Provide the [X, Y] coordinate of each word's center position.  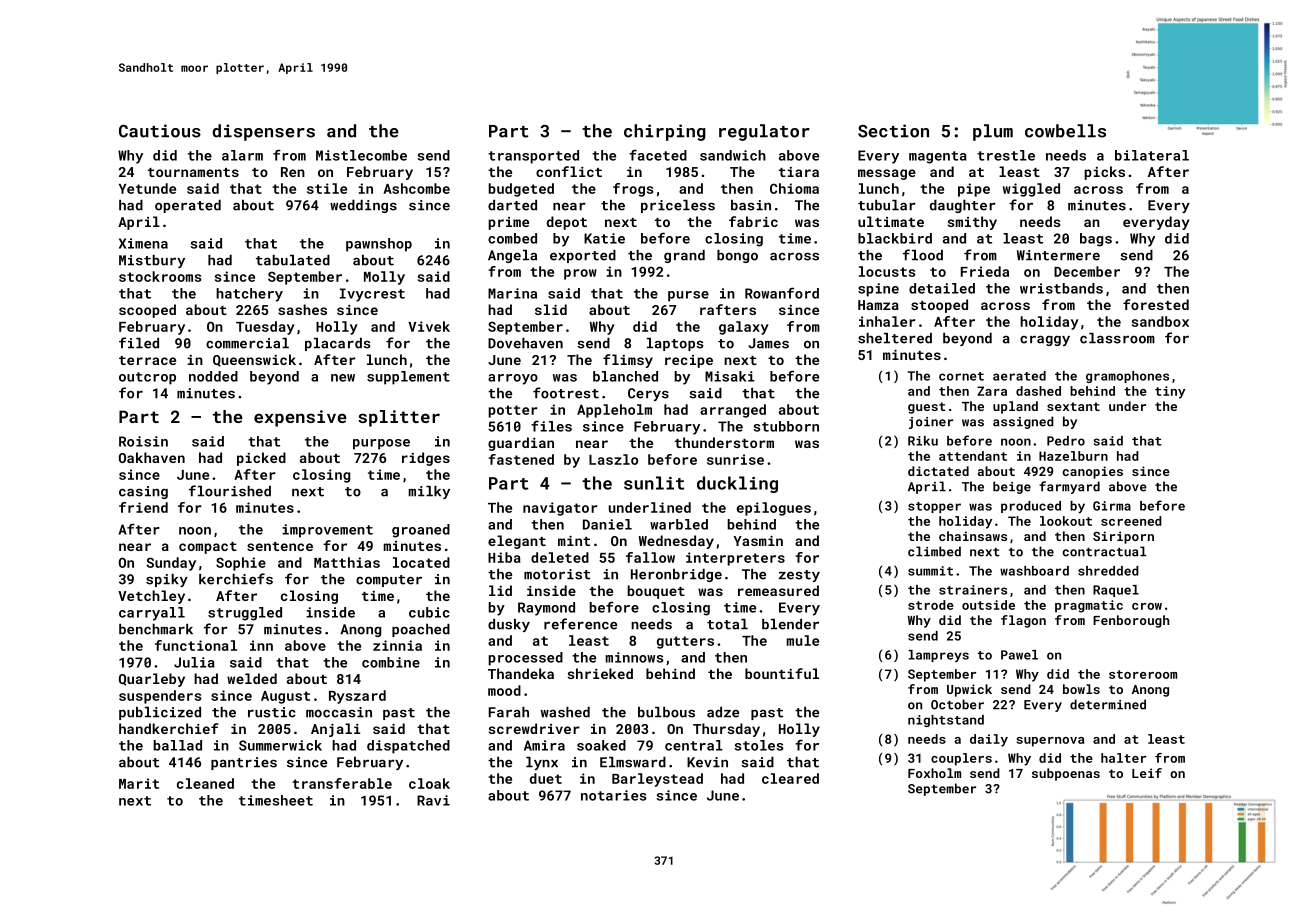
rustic [271, 712]
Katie [604, 238]
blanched [625, 376]
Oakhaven [152, 457]
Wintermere [1058, 255]
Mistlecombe [361, 155]
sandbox [1160, 321]
